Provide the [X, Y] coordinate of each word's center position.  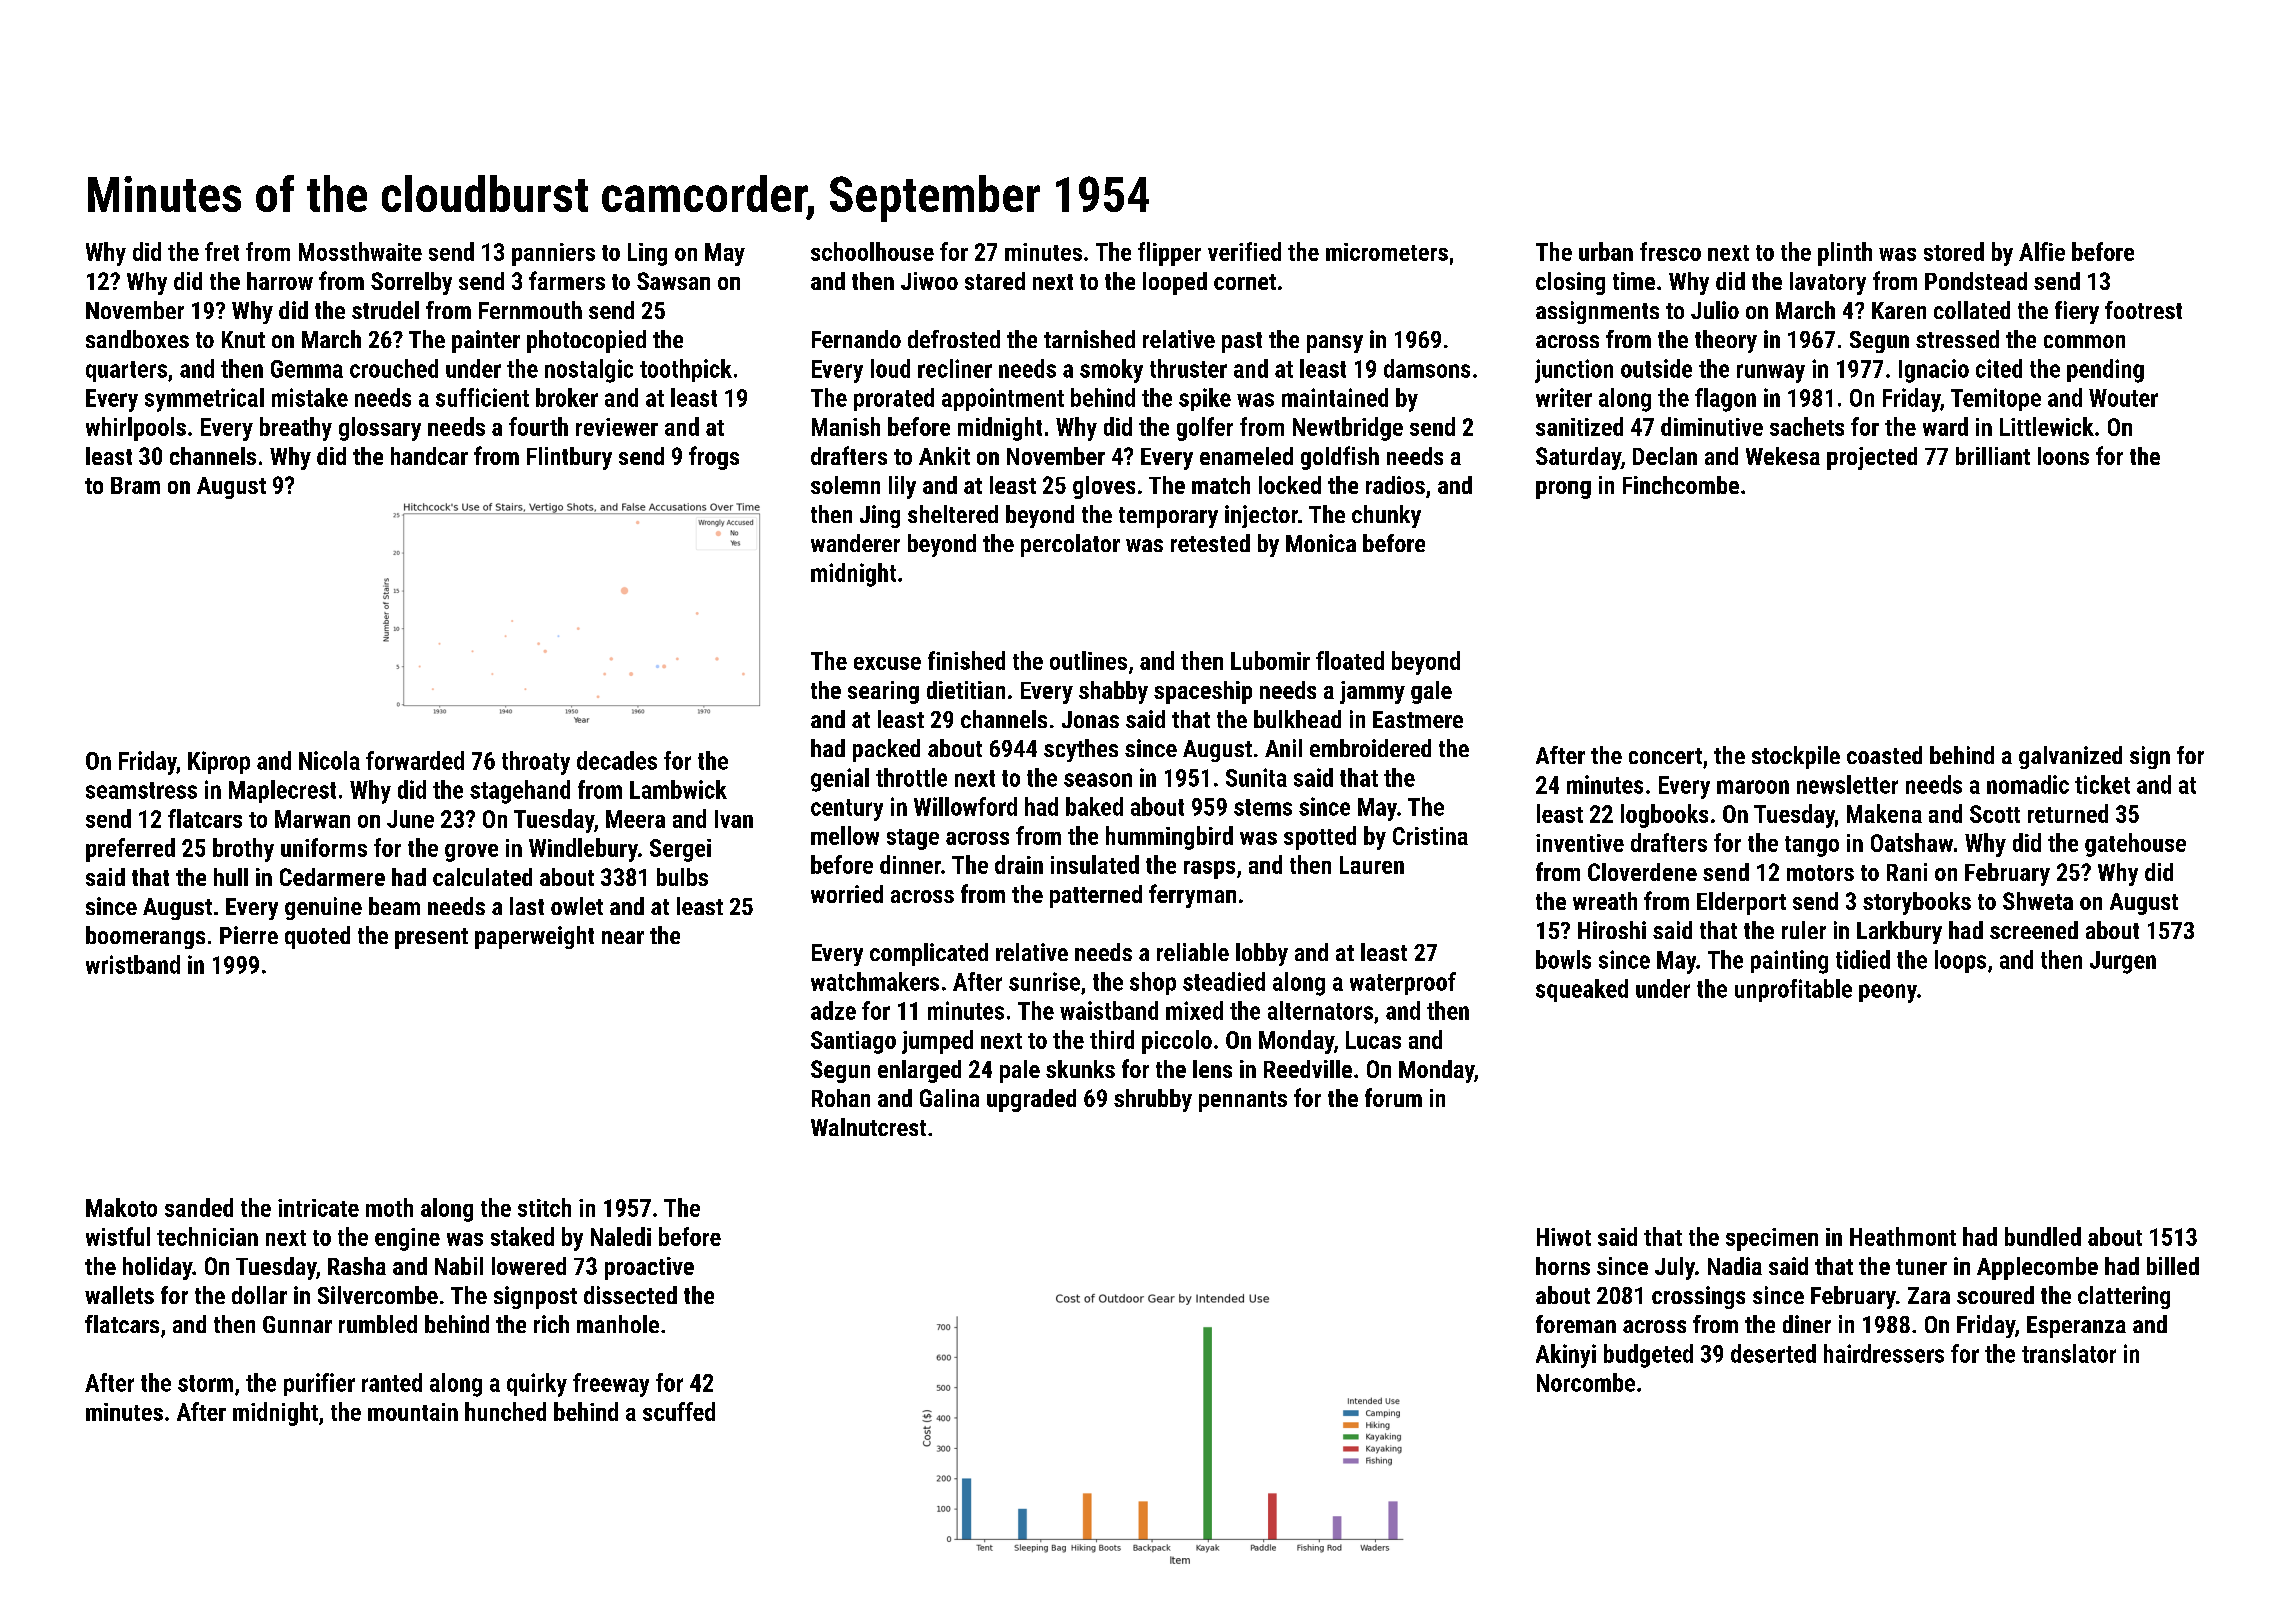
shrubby [1153, 1100]
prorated [894, 399]
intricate [318, 1208]
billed [2173, 1266]
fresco [1670, 251]
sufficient [482, 397]
